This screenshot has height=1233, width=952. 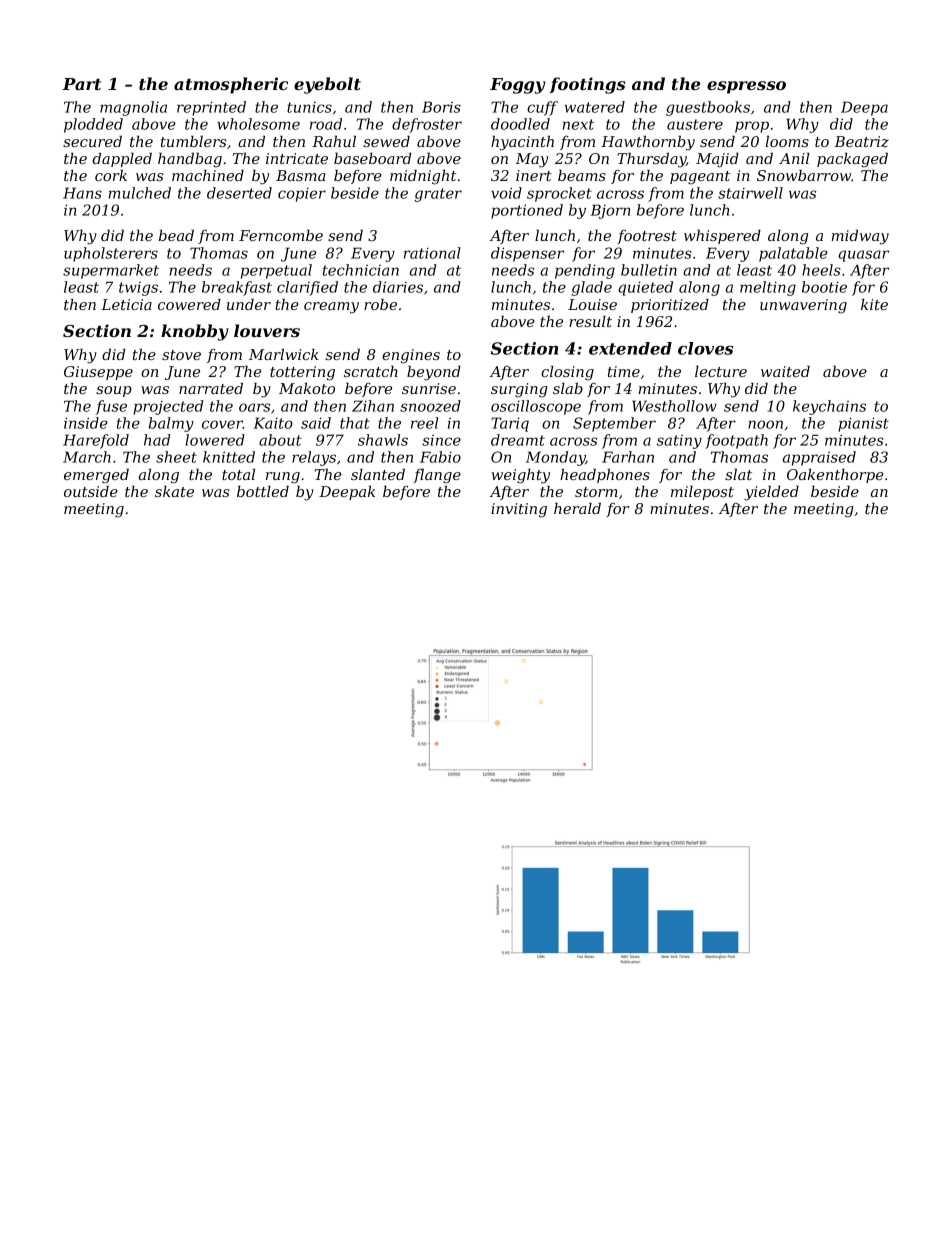 What do you see at coordinates (327, 85) in the screenshot?
I see `eyebolt` at bounding box center [327, 85].
